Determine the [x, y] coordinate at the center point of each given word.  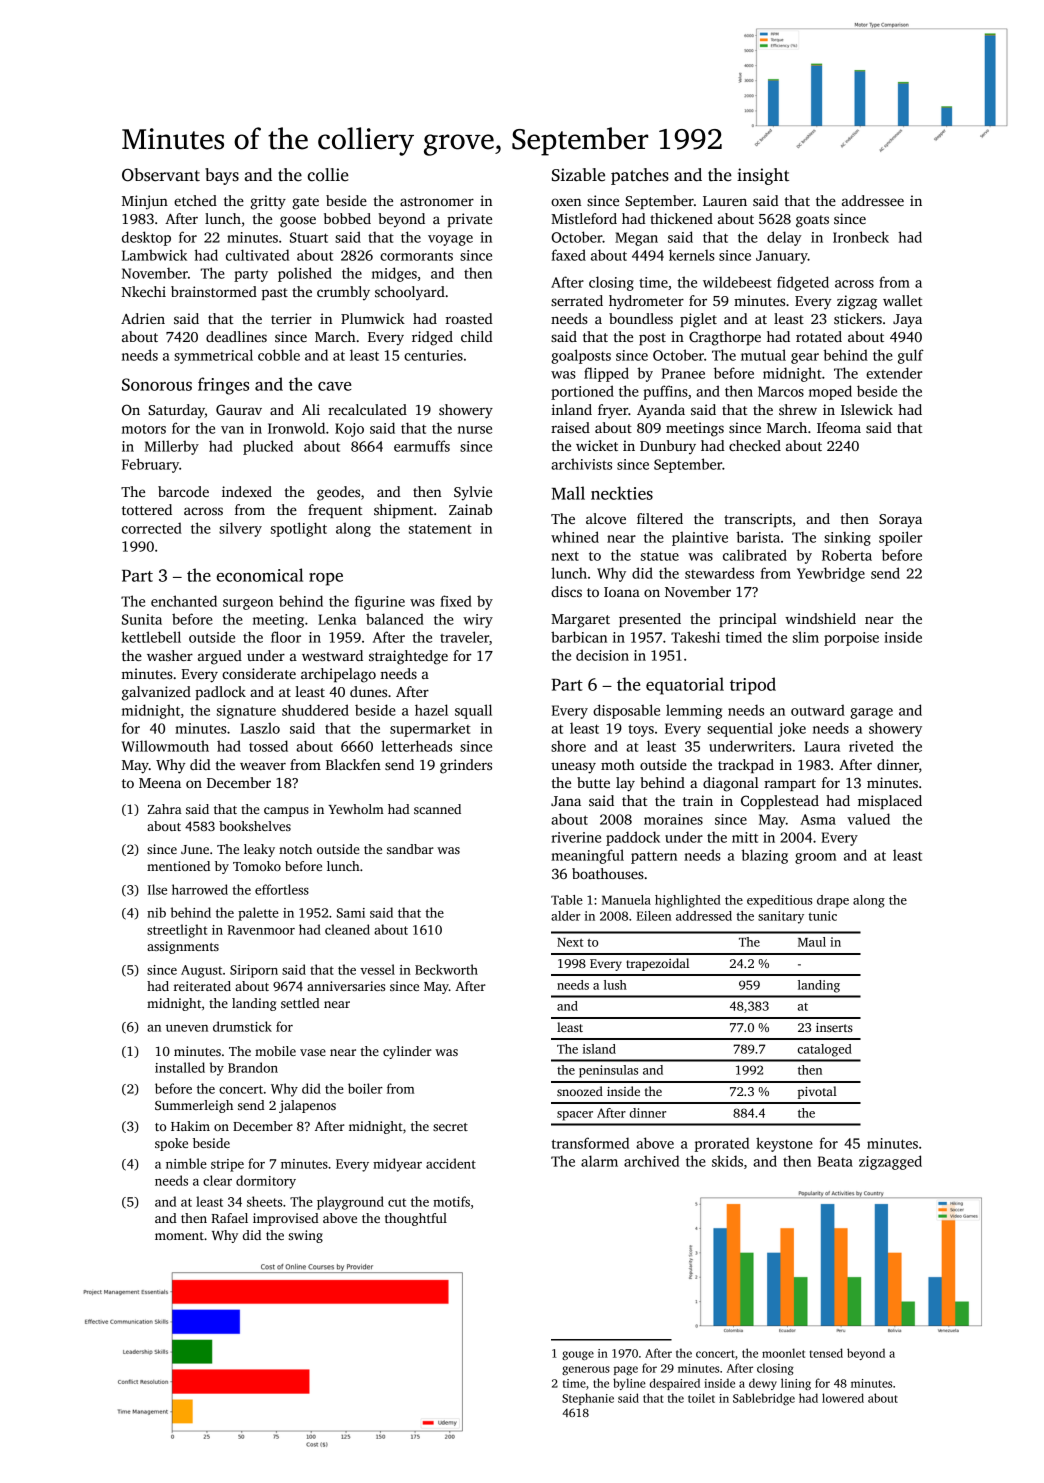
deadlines [236, 336]
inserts [834, 1027]
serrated [577, 300]
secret [450, 1127]
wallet [903, 300]
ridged [432, 338]
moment [179, 1236]
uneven [187, 1028]
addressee [873, 200]
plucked [268, 447]
